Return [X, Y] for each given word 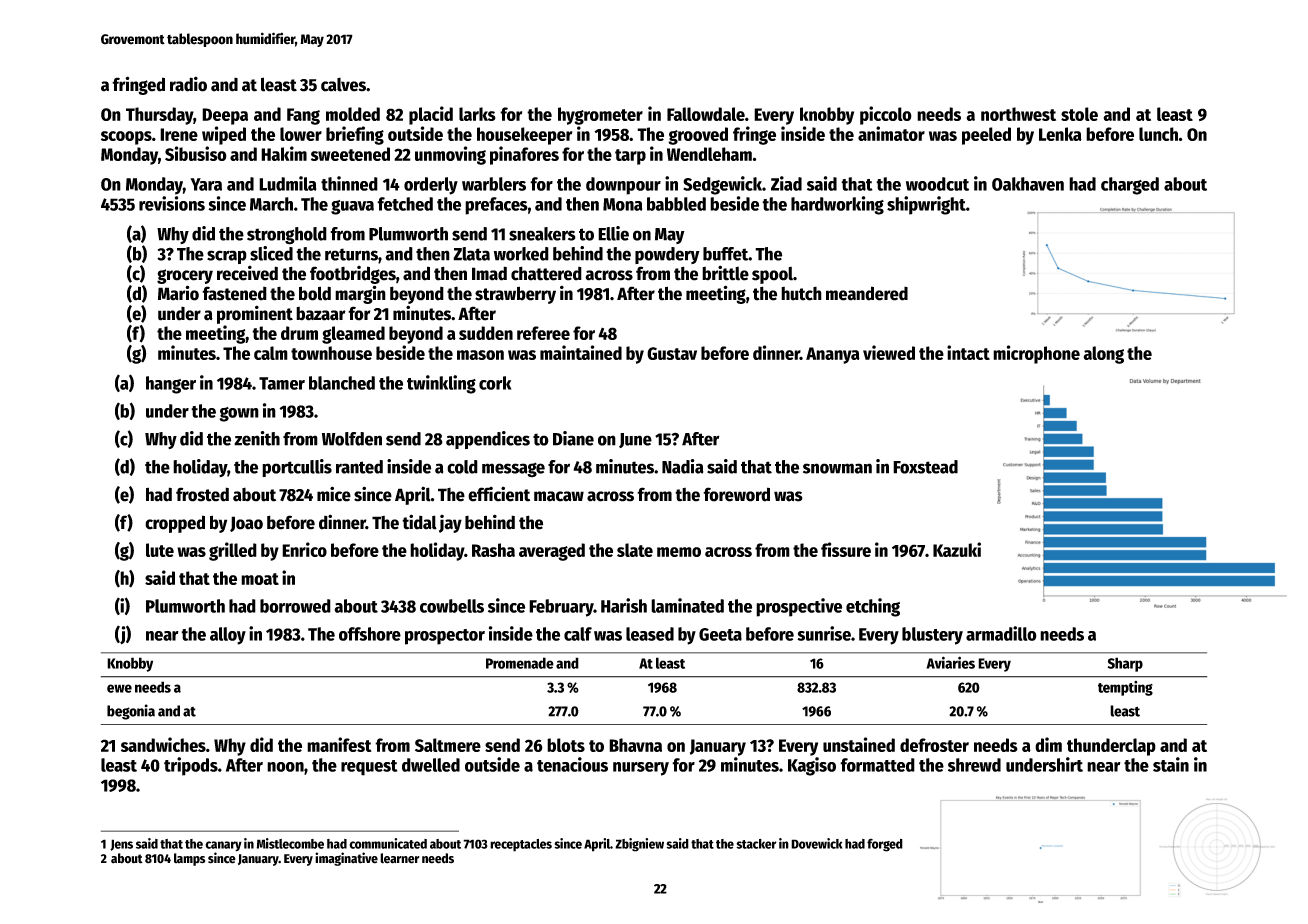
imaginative [346, 859]
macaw [559, 496]
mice [334, 494]
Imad [489, 273]
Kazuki [957, 549]
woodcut [937, 184]
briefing [355, 135]
